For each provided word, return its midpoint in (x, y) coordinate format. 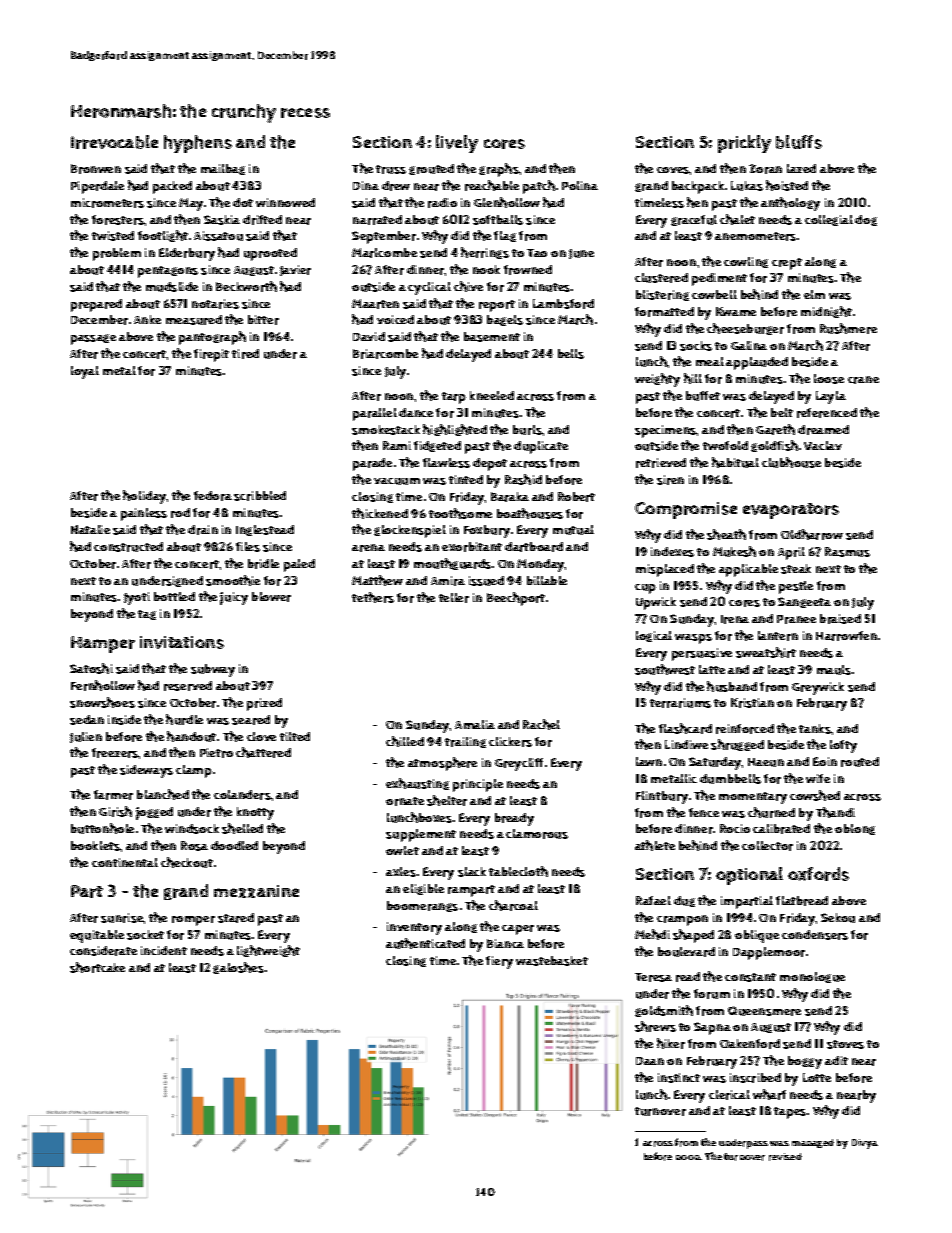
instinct (679, 1078)
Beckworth (246, 286)
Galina (749, 345)
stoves (845, 1044)
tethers (373, 597)
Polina (580, 185)
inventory (414, 928)
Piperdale (97, 187)
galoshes (238, 968)
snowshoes (102, 702)
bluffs (799, 142)
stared (236, 918)
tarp (454, 398)
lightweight (268, 951)
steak (796, 569)
